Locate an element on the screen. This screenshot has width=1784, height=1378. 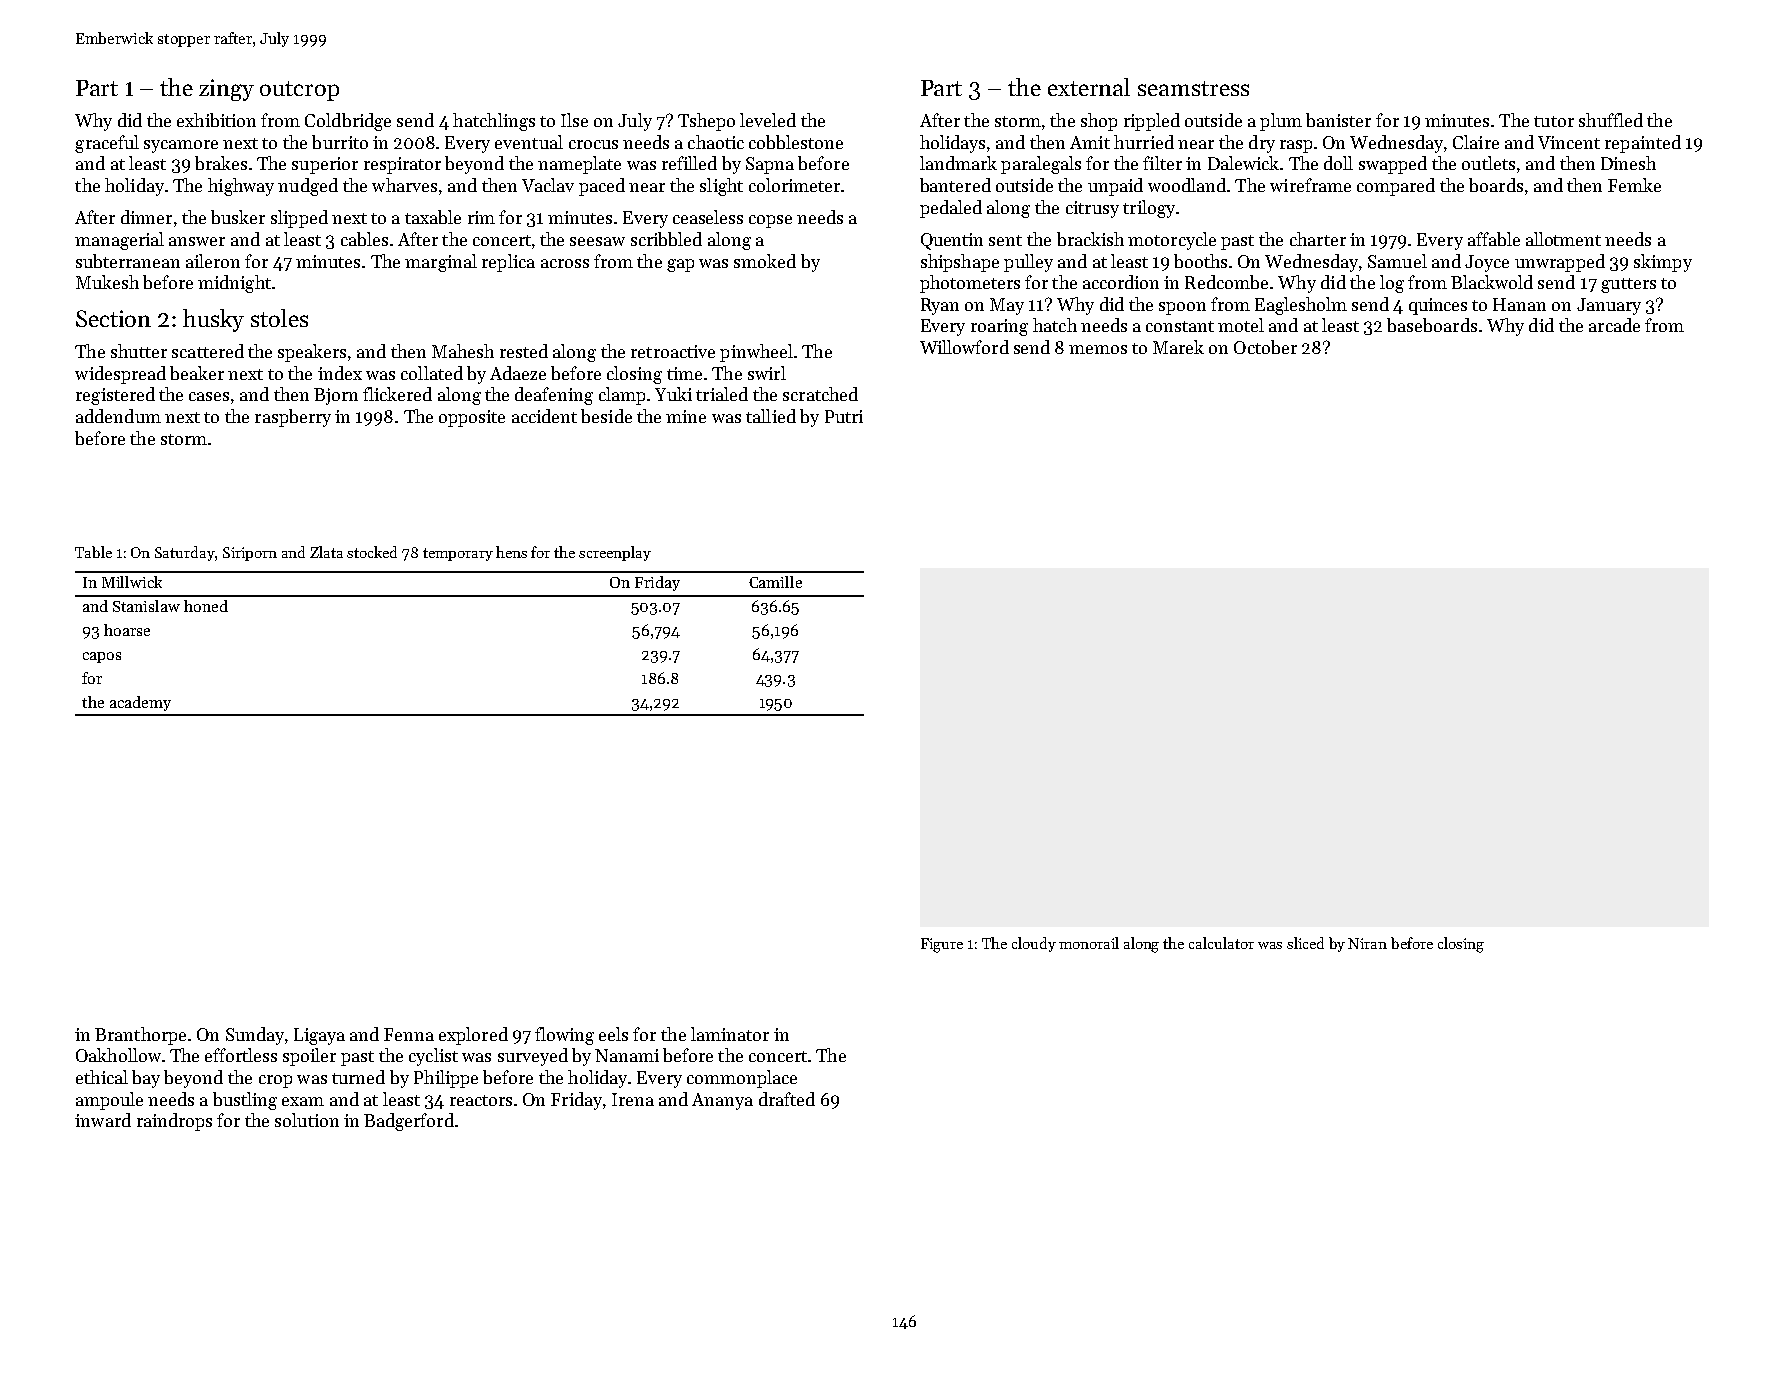
colorimeter is located at coordinates (794, 185).
